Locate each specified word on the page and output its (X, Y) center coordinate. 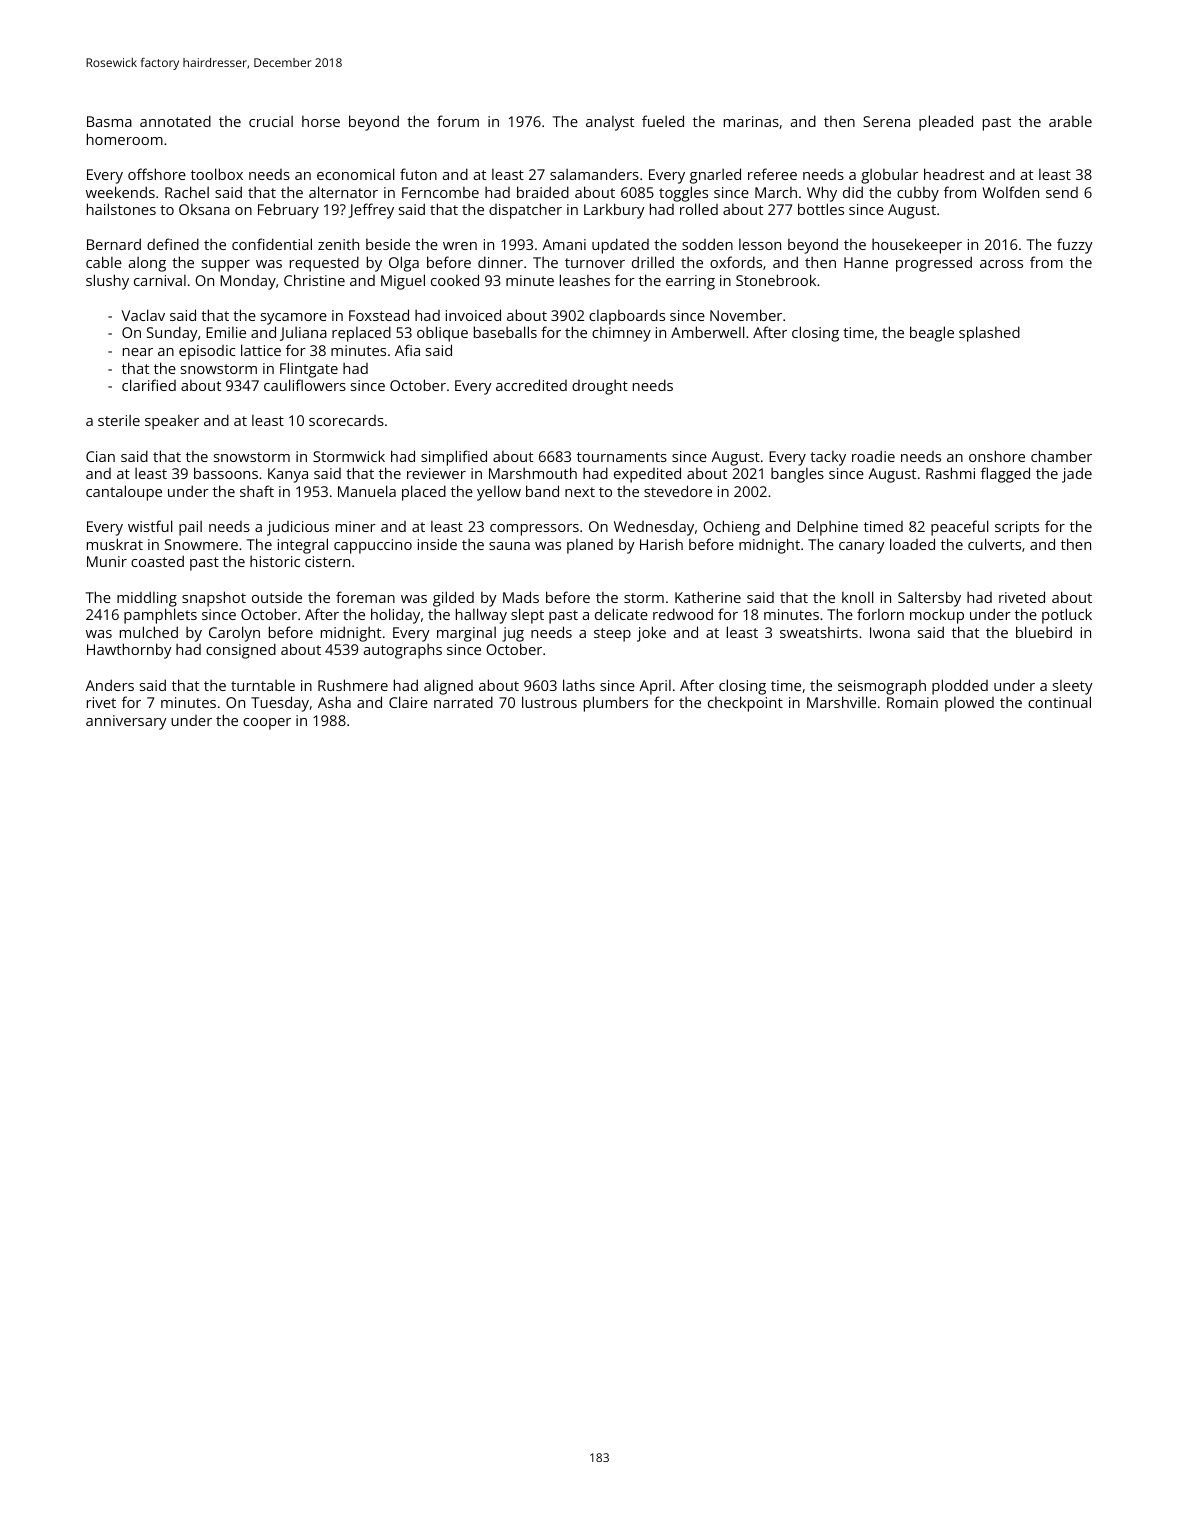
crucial (271, 121)
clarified (149, 385)
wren (460, 246)
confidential (272, 244)
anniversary (126, 722)
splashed (989, 334)
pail (190, 528)
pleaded (946, 123)
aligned (448, 687)
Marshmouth (533, 473)
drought (600, 387)
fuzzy (1075, 246)
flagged (1005, 475)
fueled (663, 121)
